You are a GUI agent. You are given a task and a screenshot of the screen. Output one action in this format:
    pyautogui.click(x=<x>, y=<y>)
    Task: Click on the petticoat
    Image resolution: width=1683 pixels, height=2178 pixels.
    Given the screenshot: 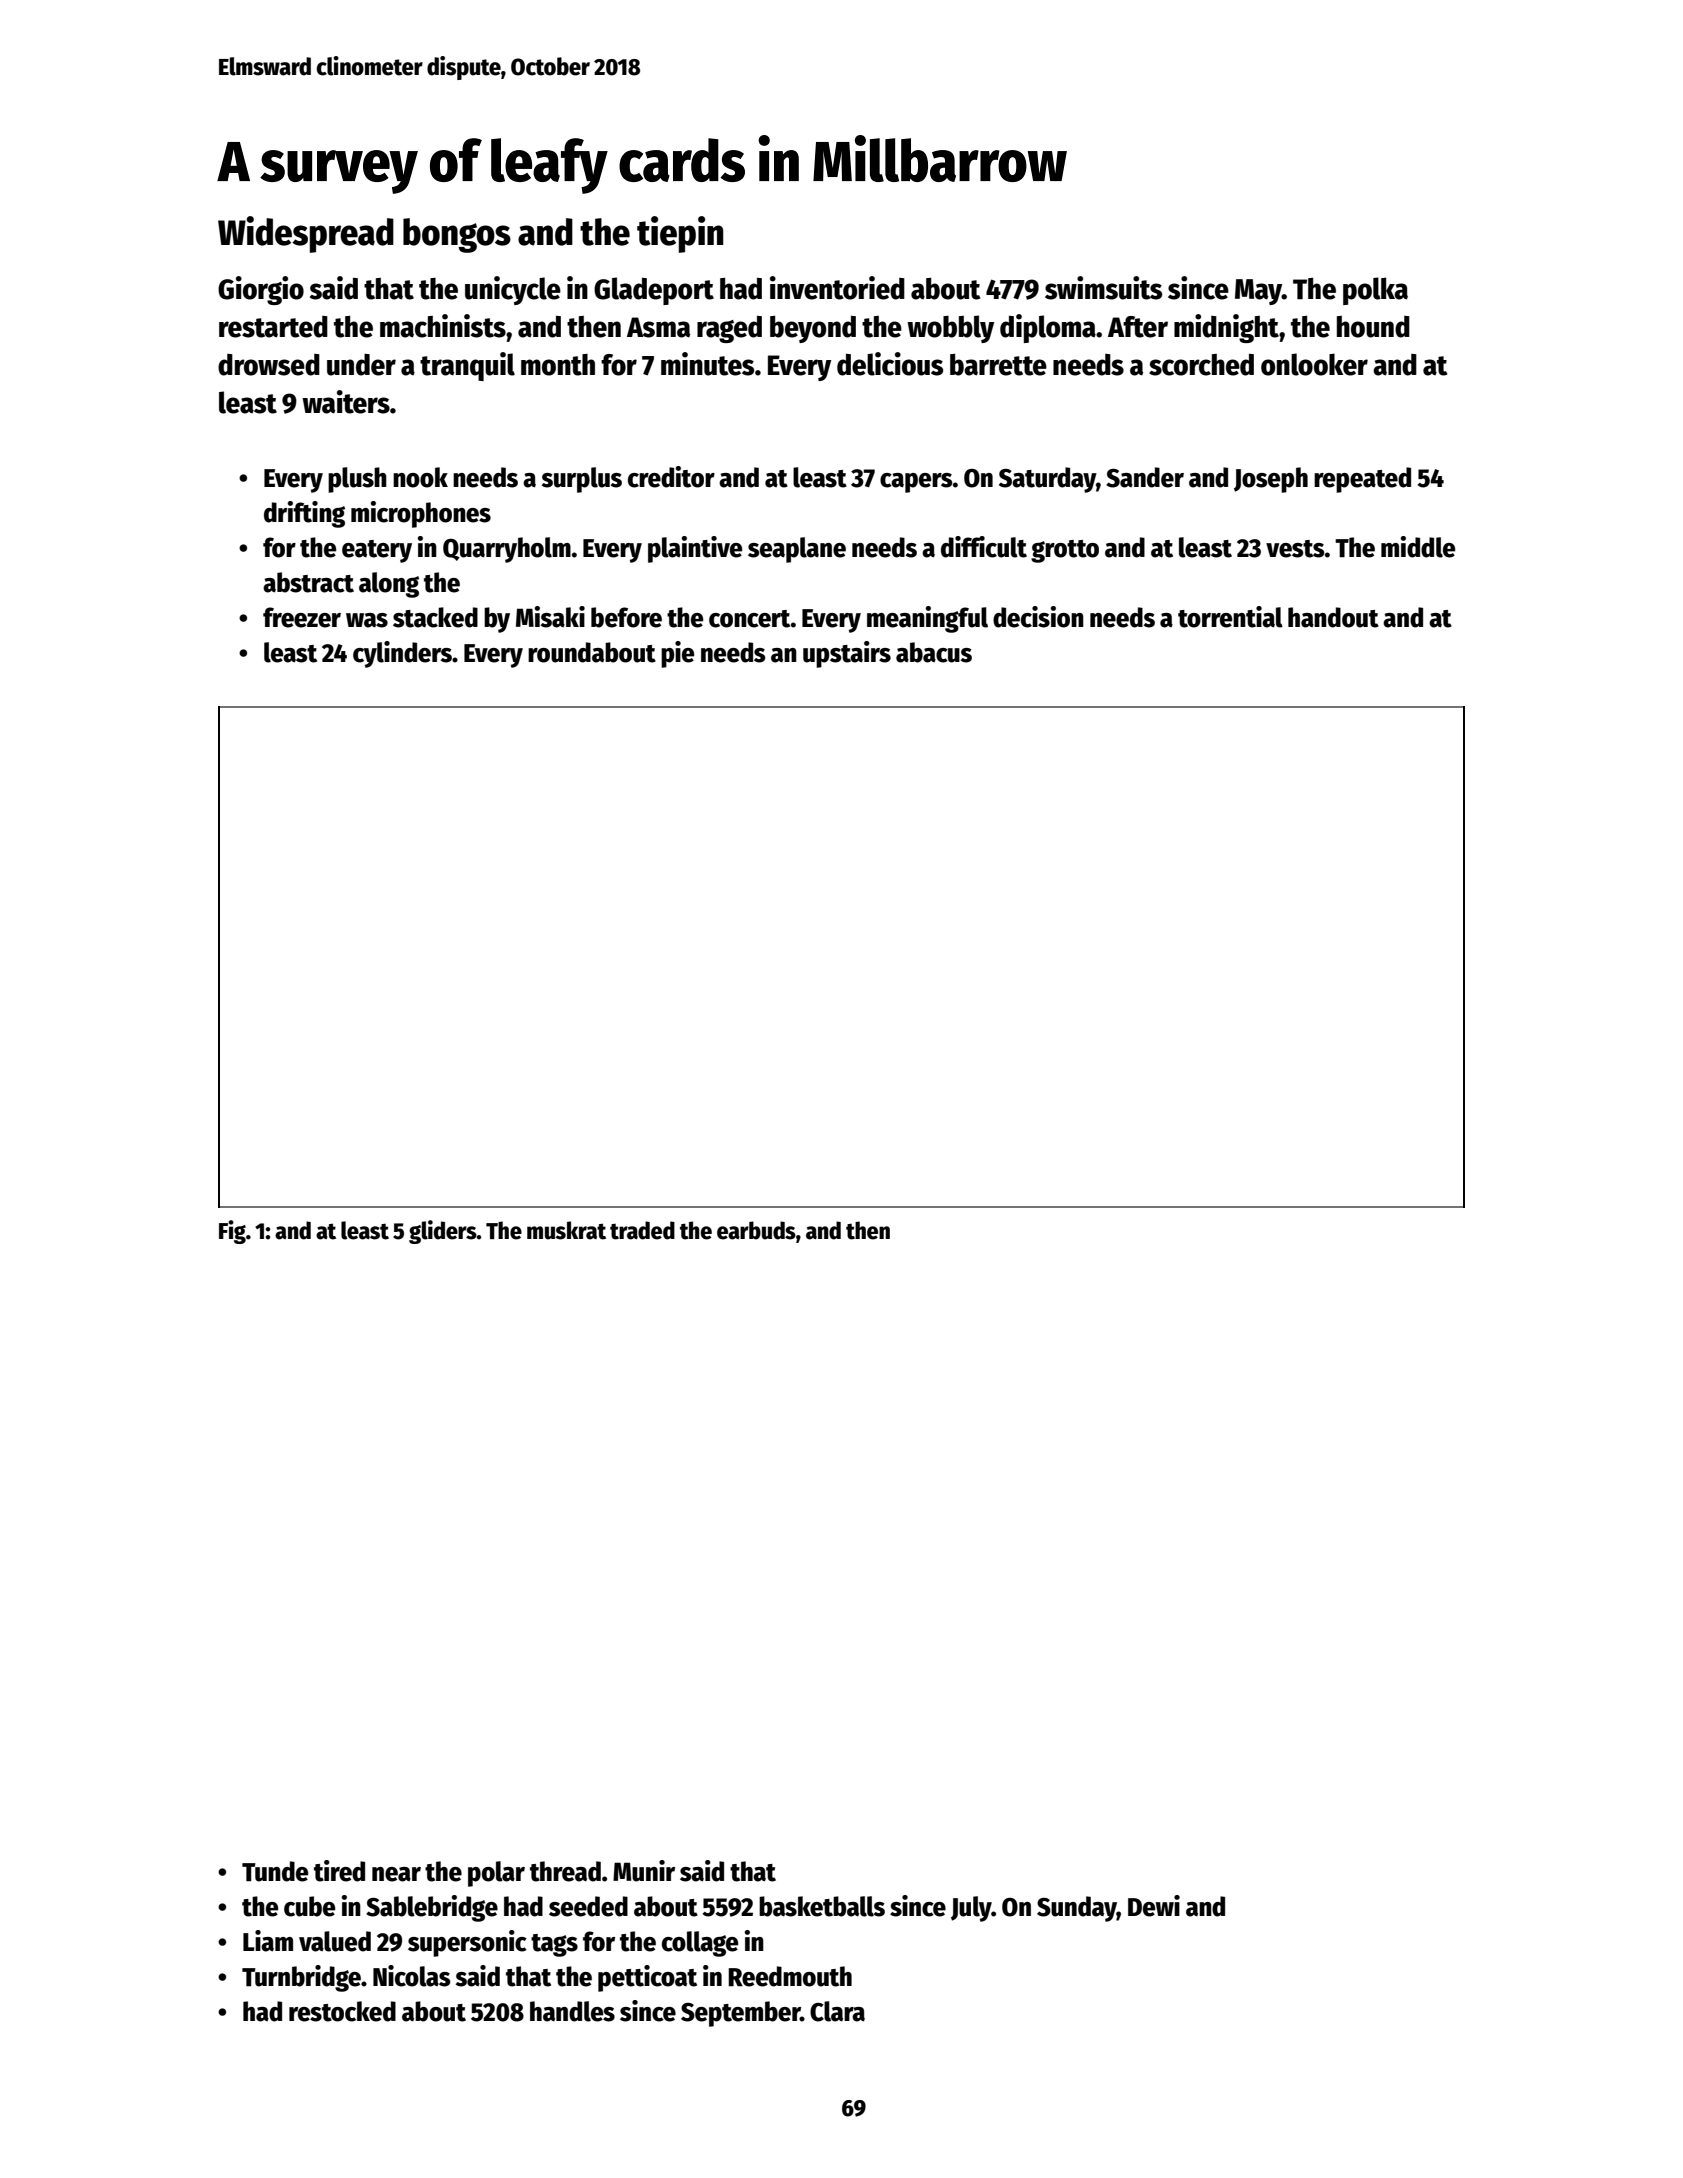 What is the action you would take?
    pyautogui.click(x=647, y=1978)
